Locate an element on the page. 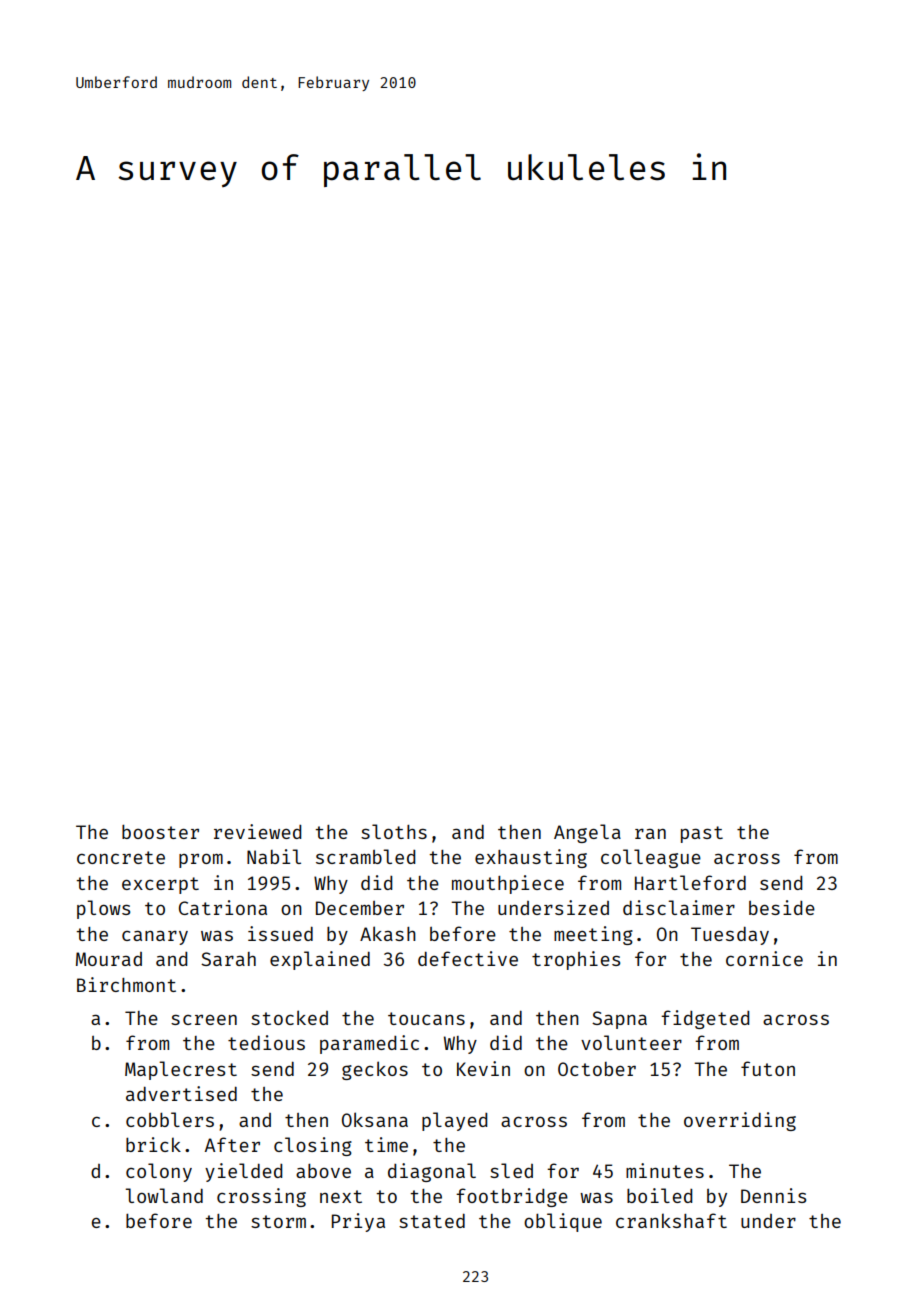 Image resolution: width=924 pixels, height=1314 pixels. reviewed is located at coordinates (257, 831).
